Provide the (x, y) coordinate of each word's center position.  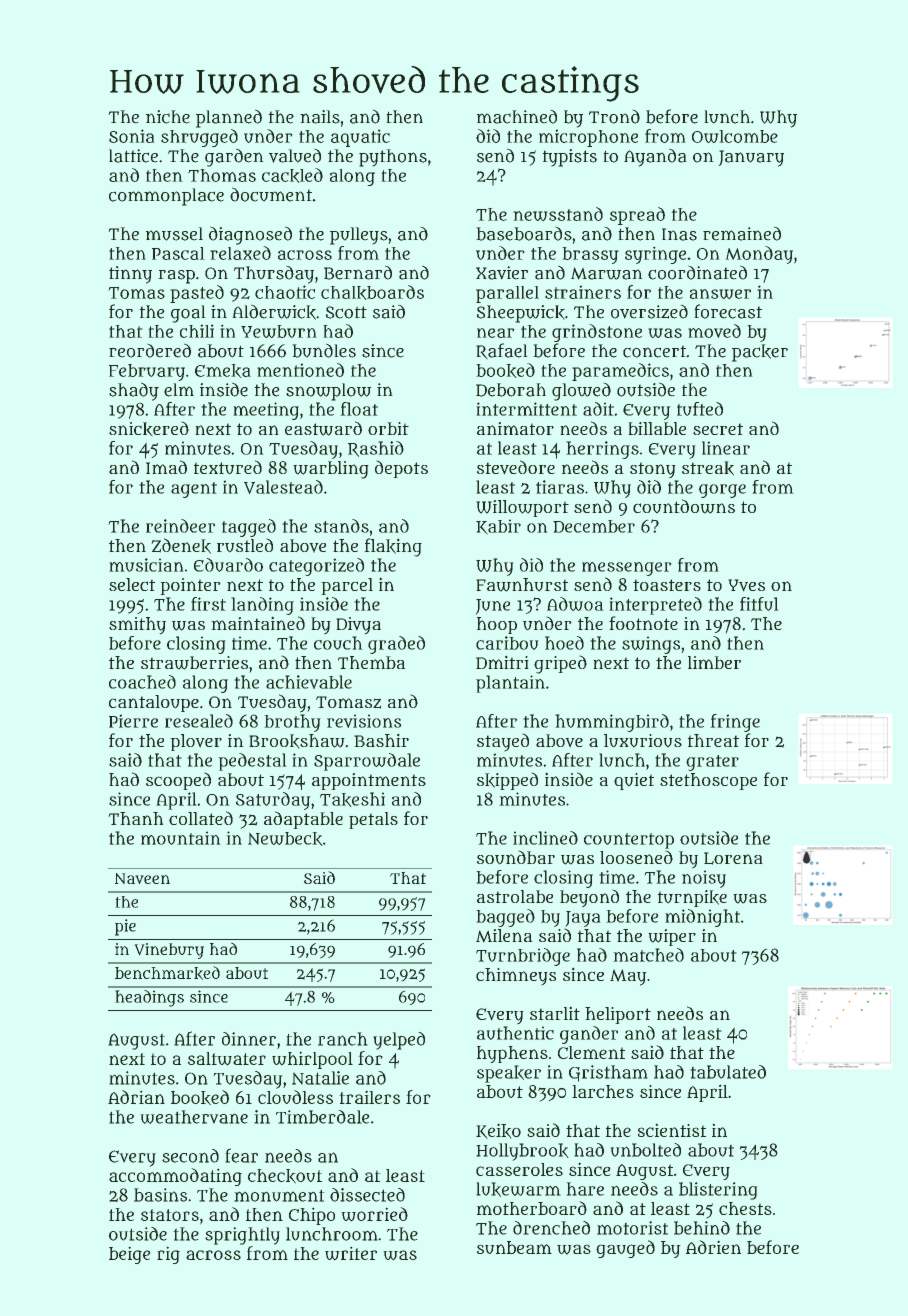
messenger (627, 569)
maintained (258, 623)
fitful (759, 604)
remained (742, 233)
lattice (133, 156)
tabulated (728, 1072)
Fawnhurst (522, 585)
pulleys (359, 236)
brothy (292, 723)
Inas (679, 234)
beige (130, 1255)
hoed (564, 643)
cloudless (295, 1097)
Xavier (502, 273)
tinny (130, 275)
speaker (509, 1074)
